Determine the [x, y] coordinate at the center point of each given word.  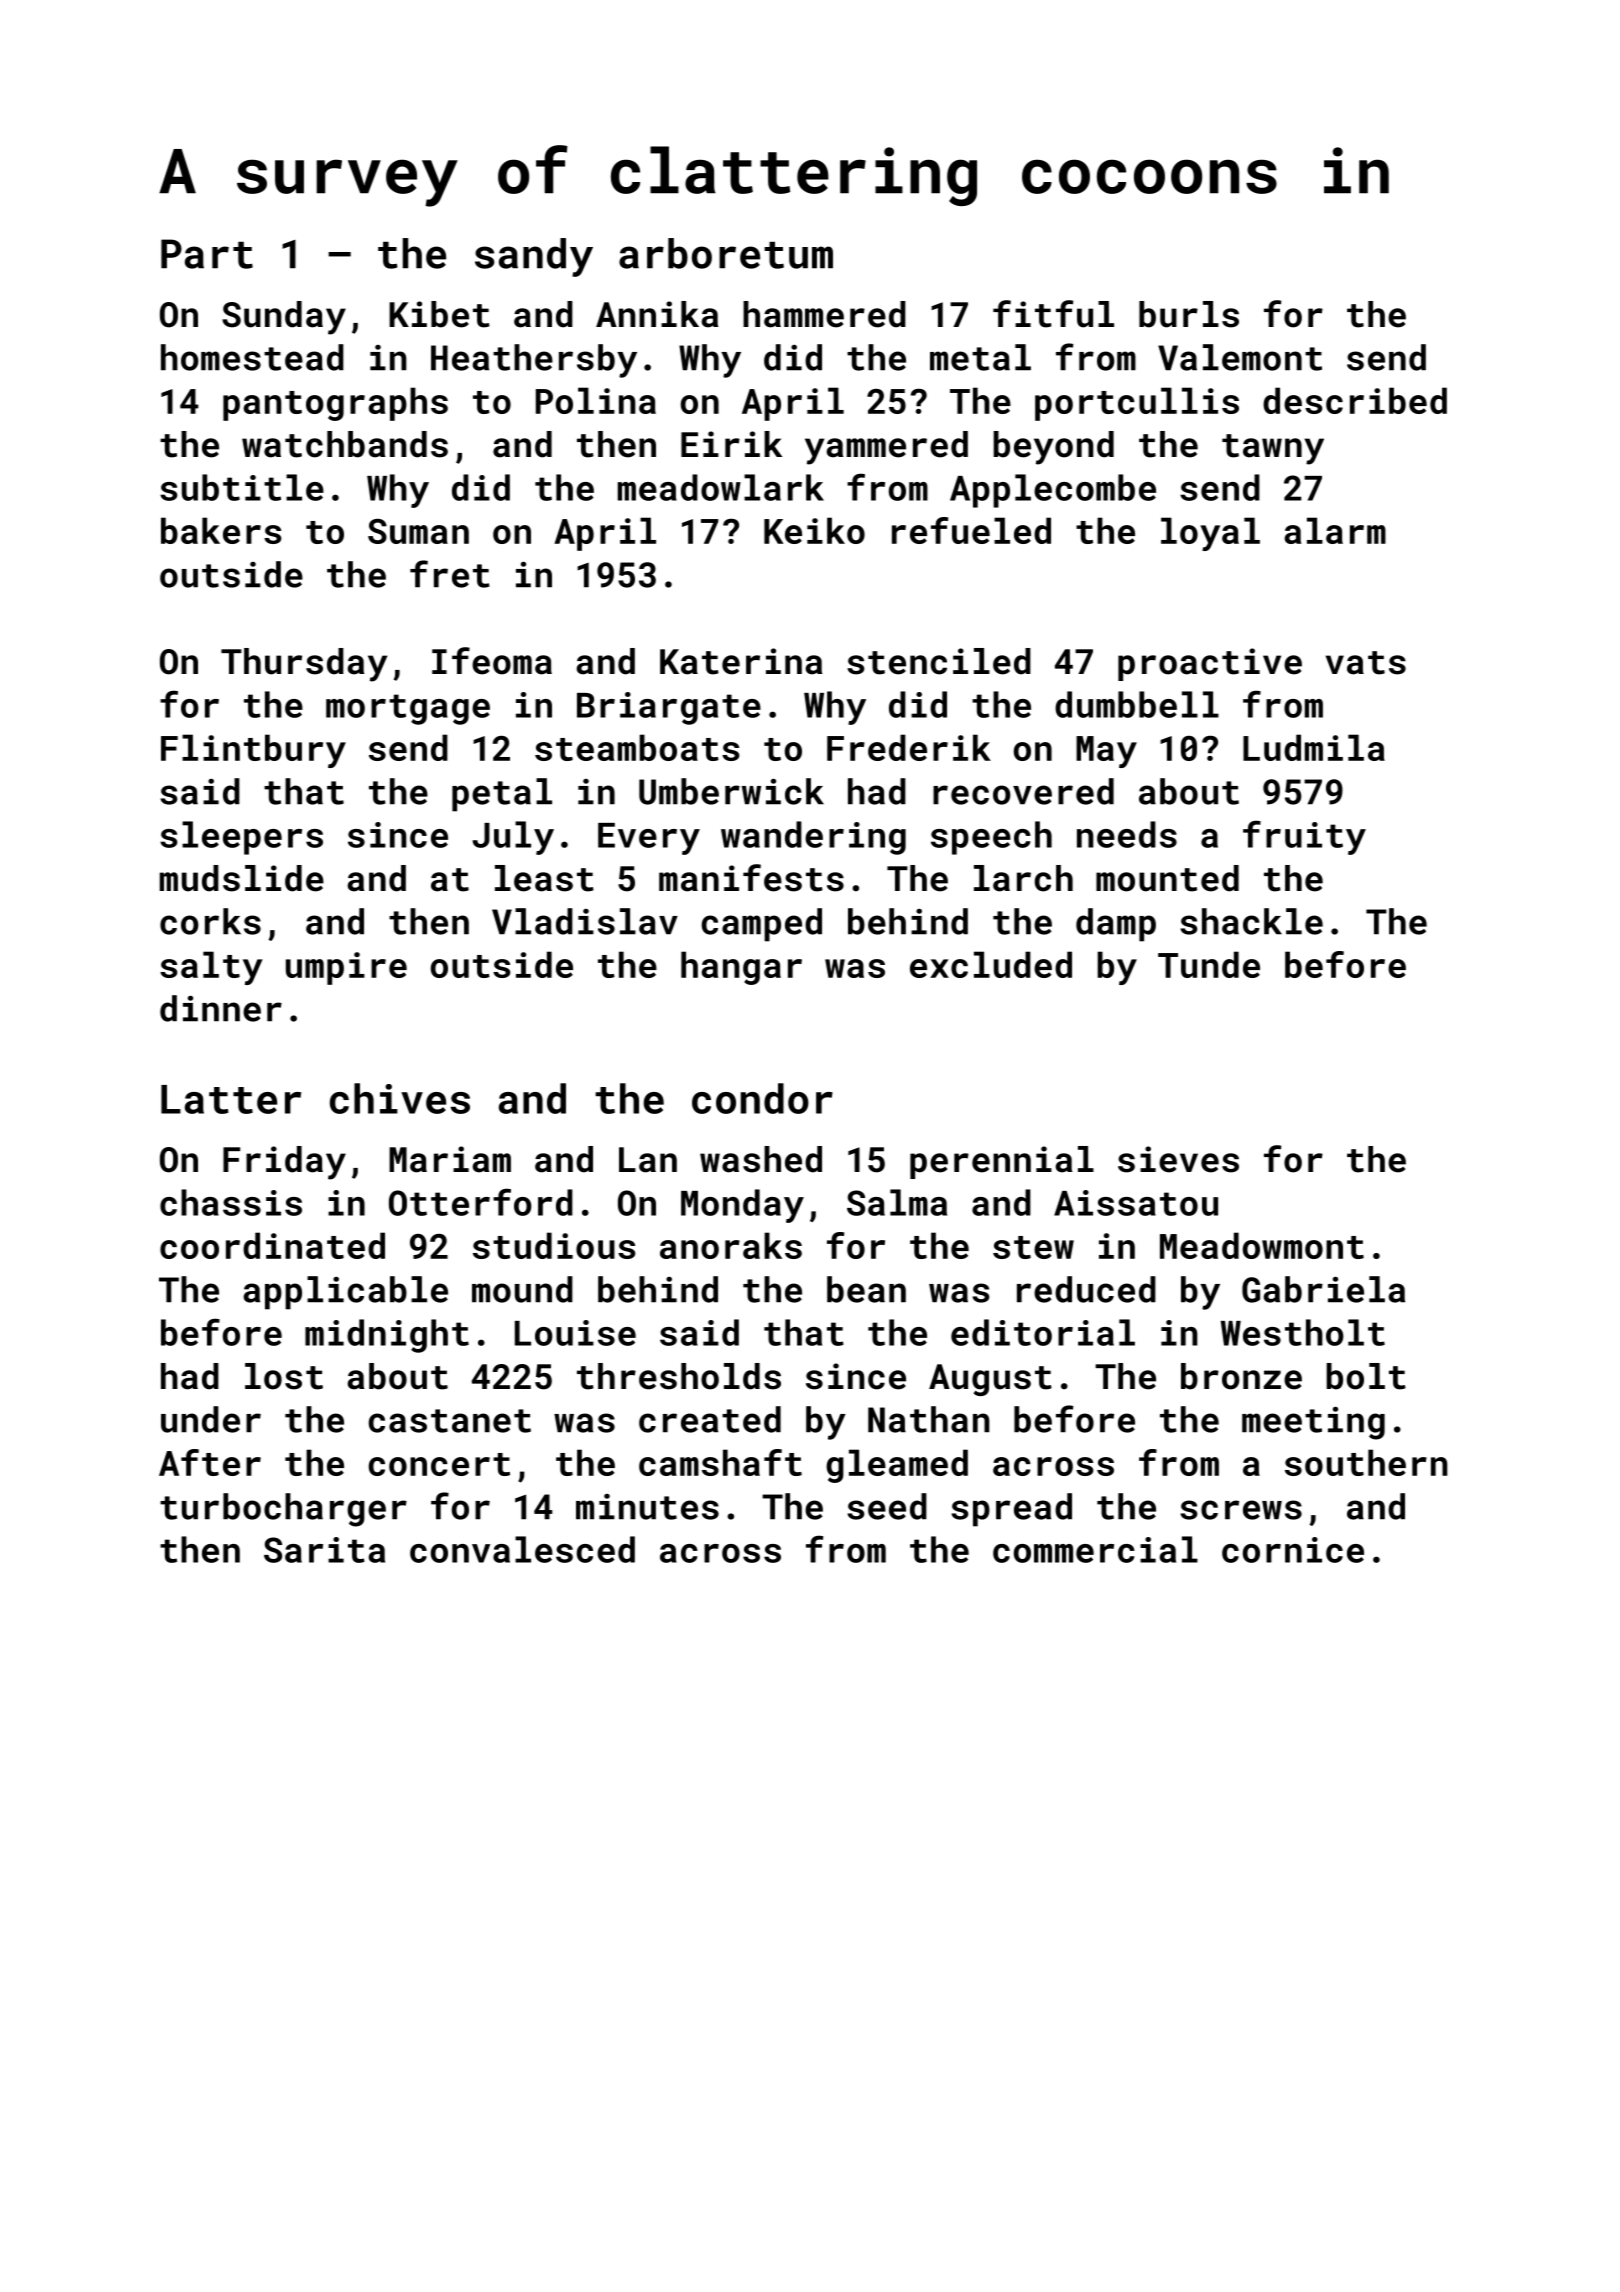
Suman [418, 531]
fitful [1053, 314]
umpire [346, 968]
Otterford [481, 1202]
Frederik [909, 747]
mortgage [408, 709]
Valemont [1240, 357]
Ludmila [1314, 747]
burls [1189, 314]
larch [1023, 878]
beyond [1053, 448]
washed [761, 1159]
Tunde [1209, 964]
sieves [1178, 1159]
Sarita [324, 1550]
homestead [252, 357]
